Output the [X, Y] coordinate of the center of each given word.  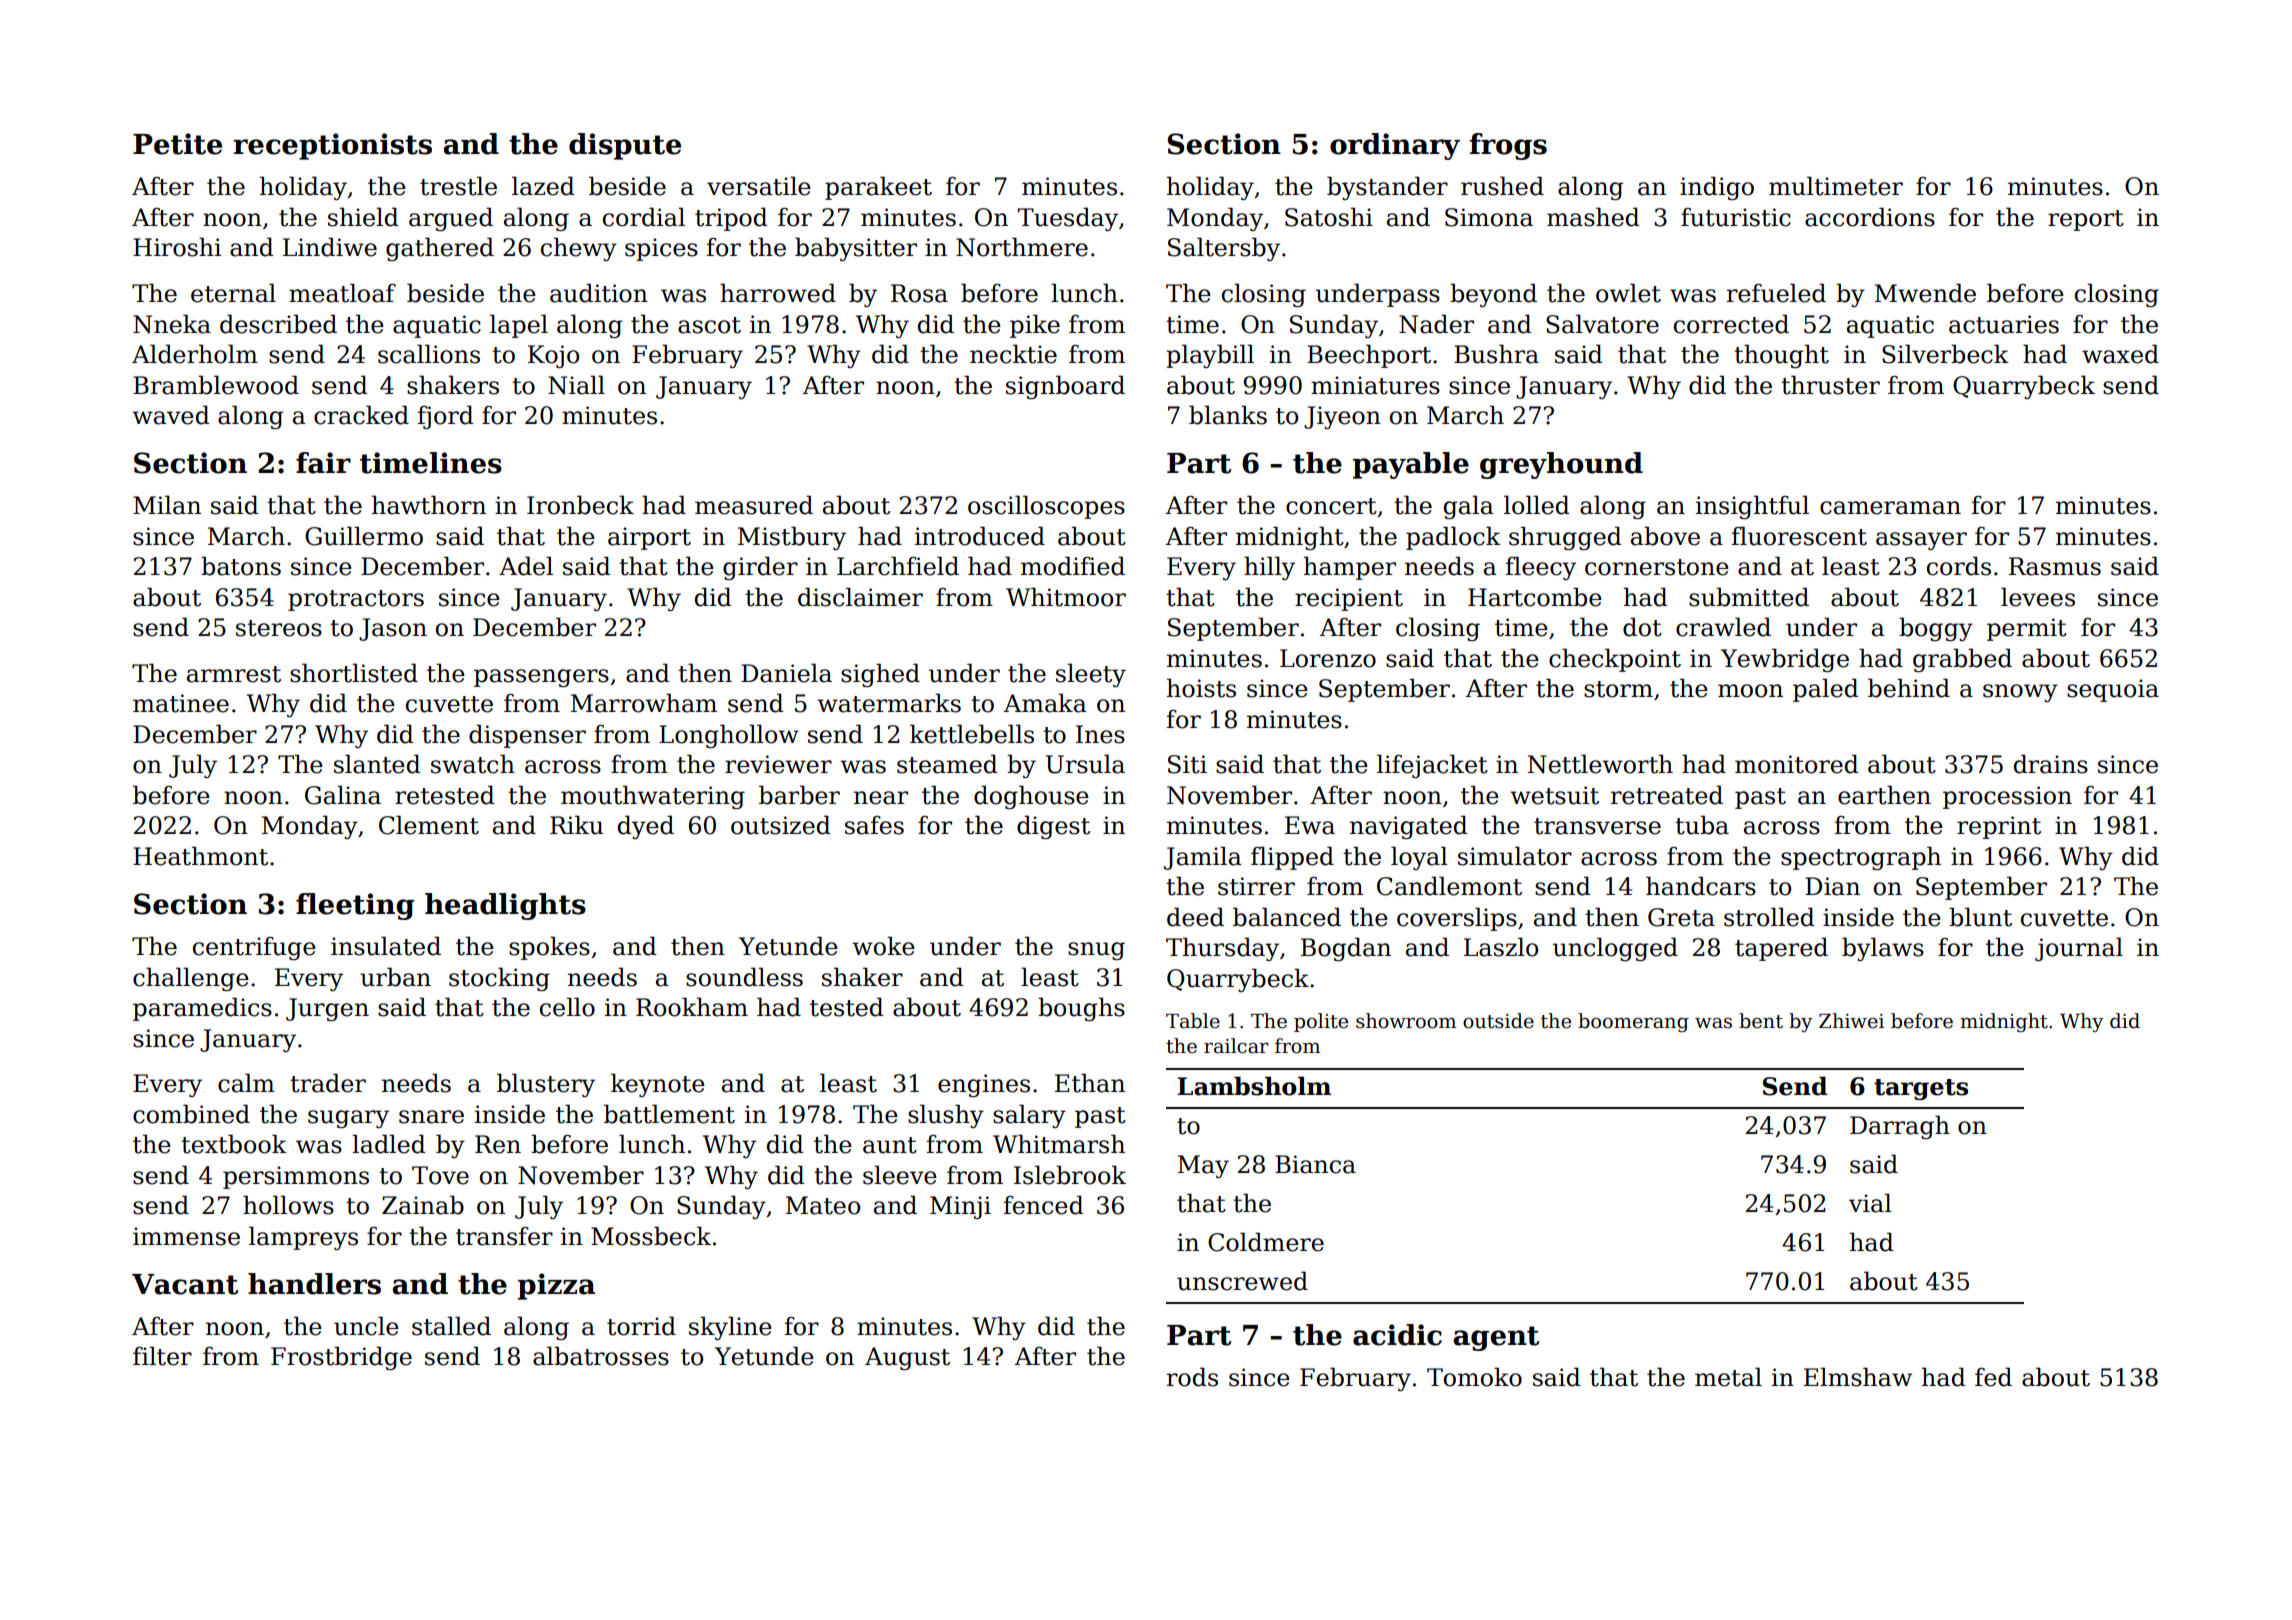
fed [1993, 1377]
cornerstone [1657, 567]
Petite [177, 144]
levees [2038, 597]
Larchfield [898, 566]
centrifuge [254, 948]
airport [649, 538]
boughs [1081, 1009]
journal [2079, 949]
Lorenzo [1328, 658]
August [907, 1358]
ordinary [1395, 146]
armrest [234, 674]
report [2086, 220]
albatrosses [601, 1356]
